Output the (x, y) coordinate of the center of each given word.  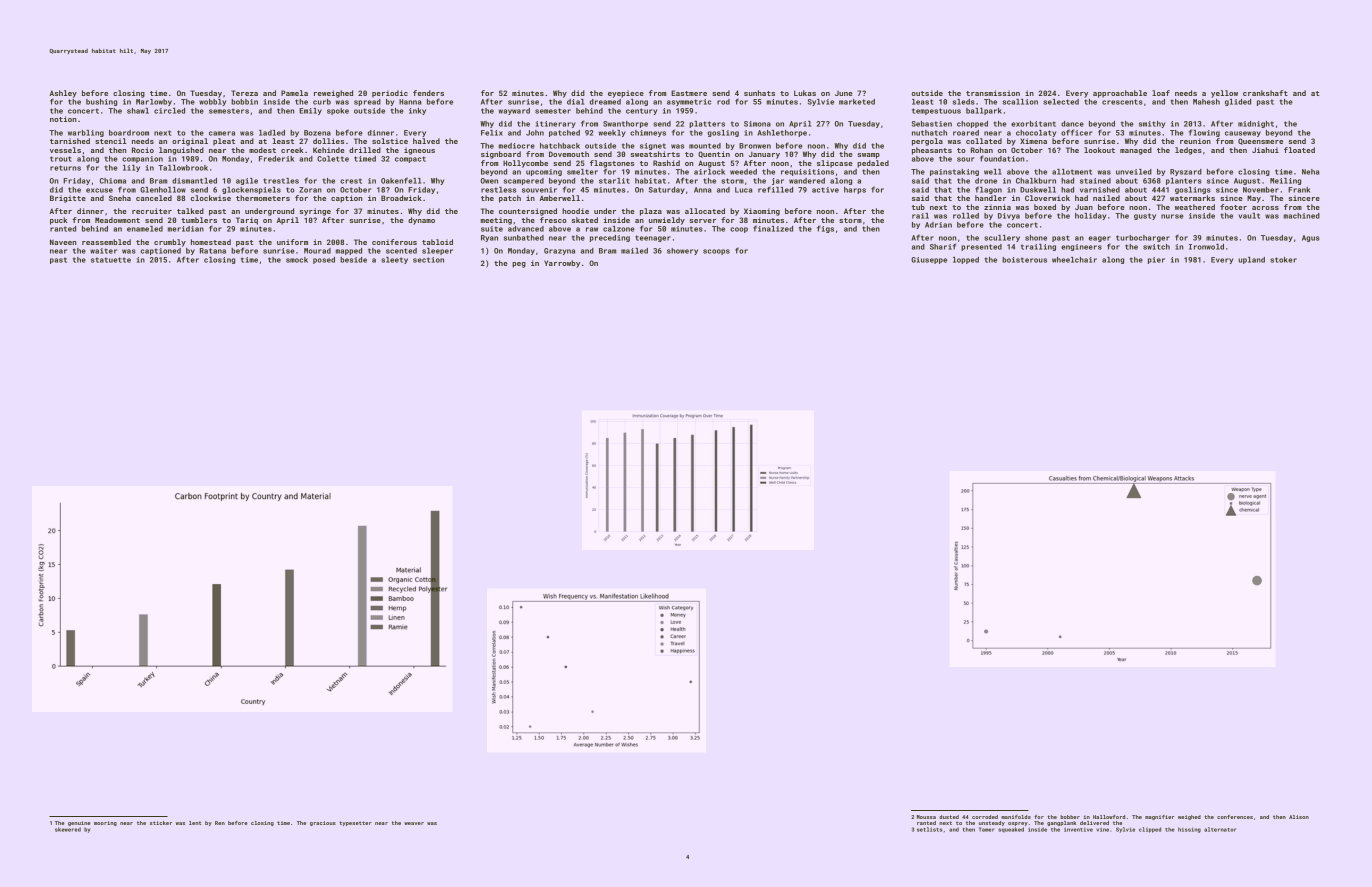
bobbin (244, 102)
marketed (857, 102)
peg (519, 265)
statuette (111, 260)
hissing (1189, 830)
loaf (1161, 93)
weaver (414, 823)
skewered (68, 829)
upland (1251, 260)
